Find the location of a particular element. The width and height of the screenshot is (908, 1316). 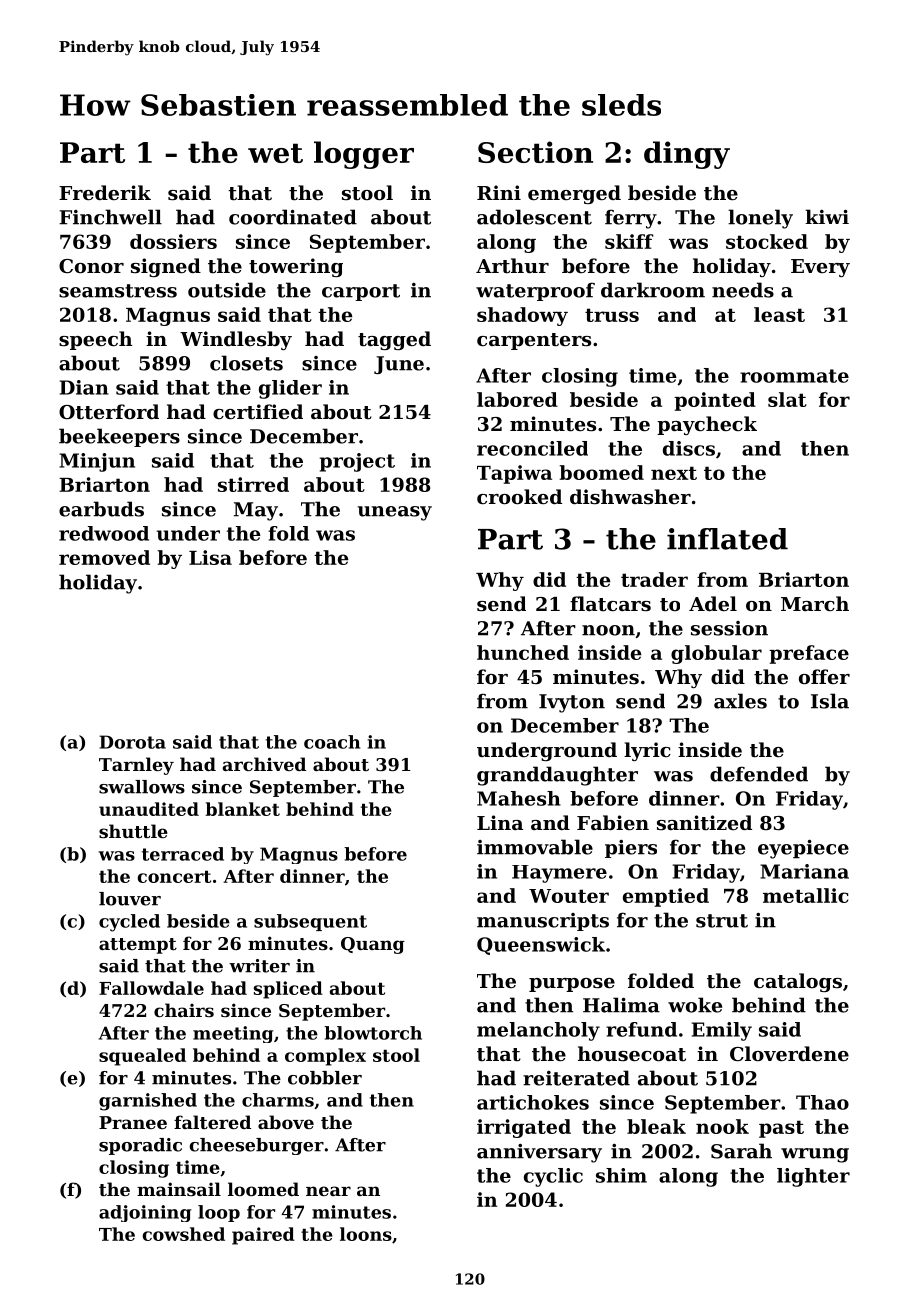

crooked is located at coordinates (519, 496).
